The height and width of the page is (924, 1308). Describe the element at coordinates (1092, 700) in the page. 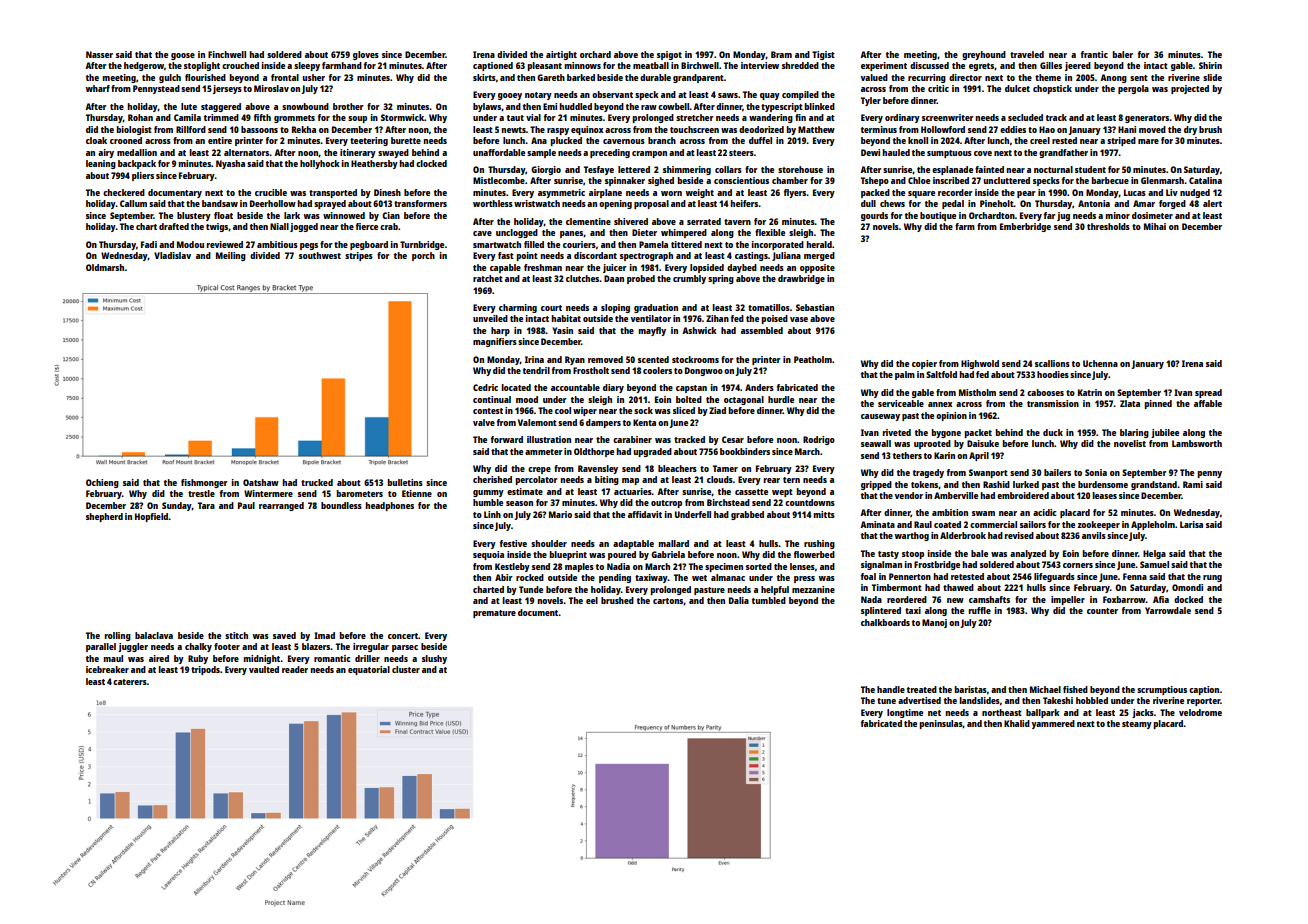

I see `hobbled` at that location.
